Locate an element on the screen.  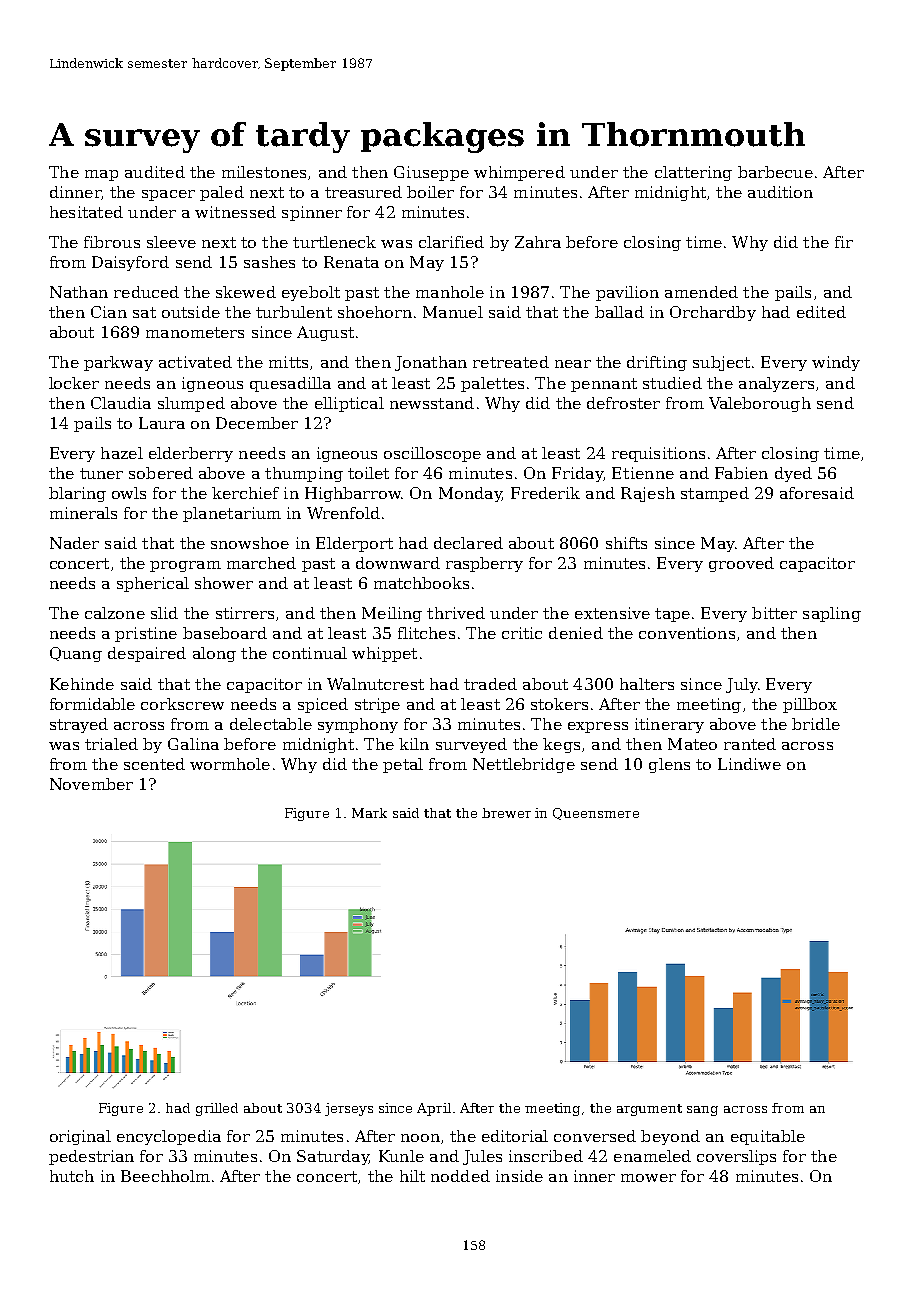
map is located at coordinates (101, 175).
